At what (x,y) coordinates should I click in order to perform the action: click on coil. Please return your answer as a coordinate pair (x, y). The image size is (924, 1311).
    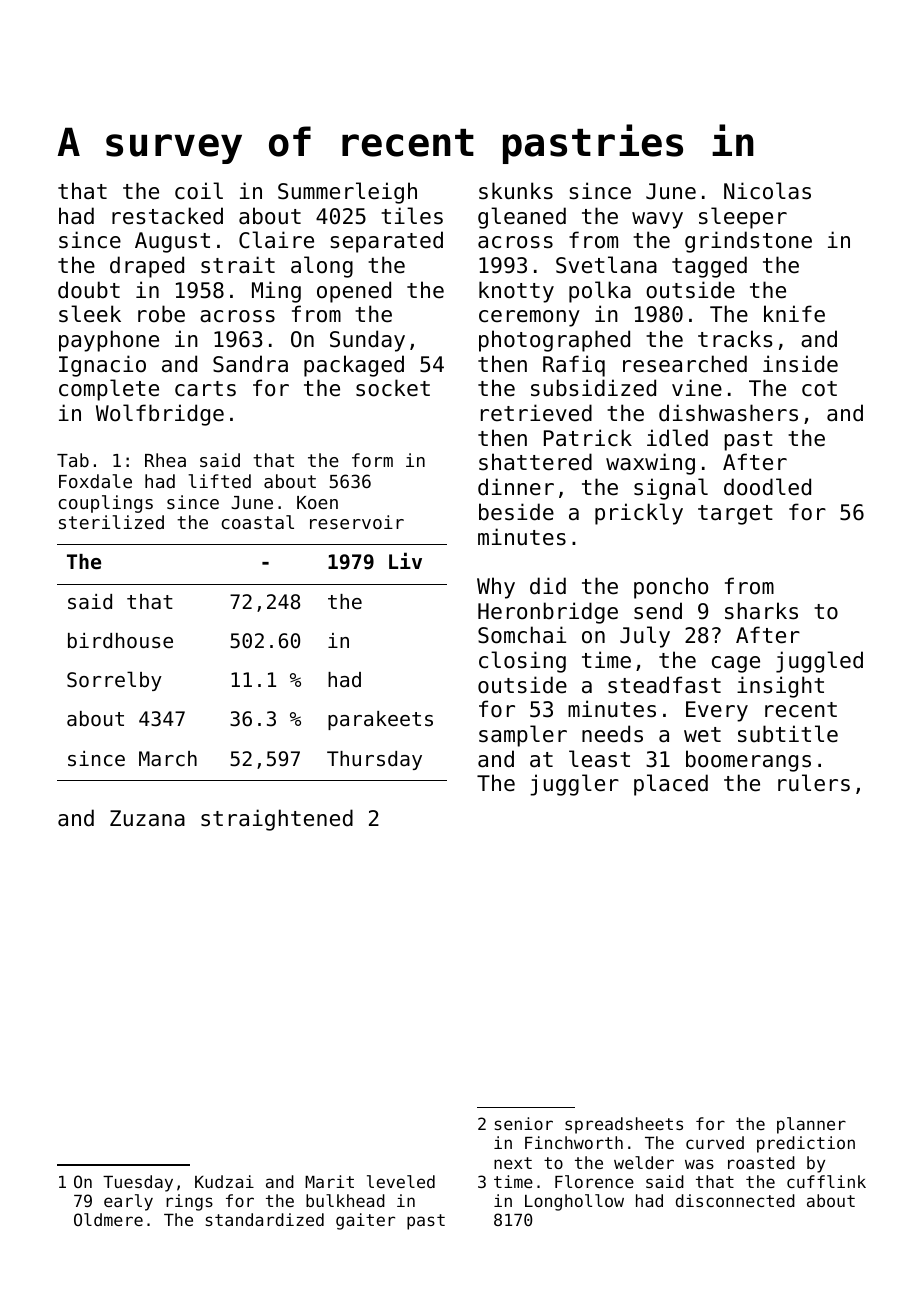
    Looking at the image, I should click on (199, 191).
